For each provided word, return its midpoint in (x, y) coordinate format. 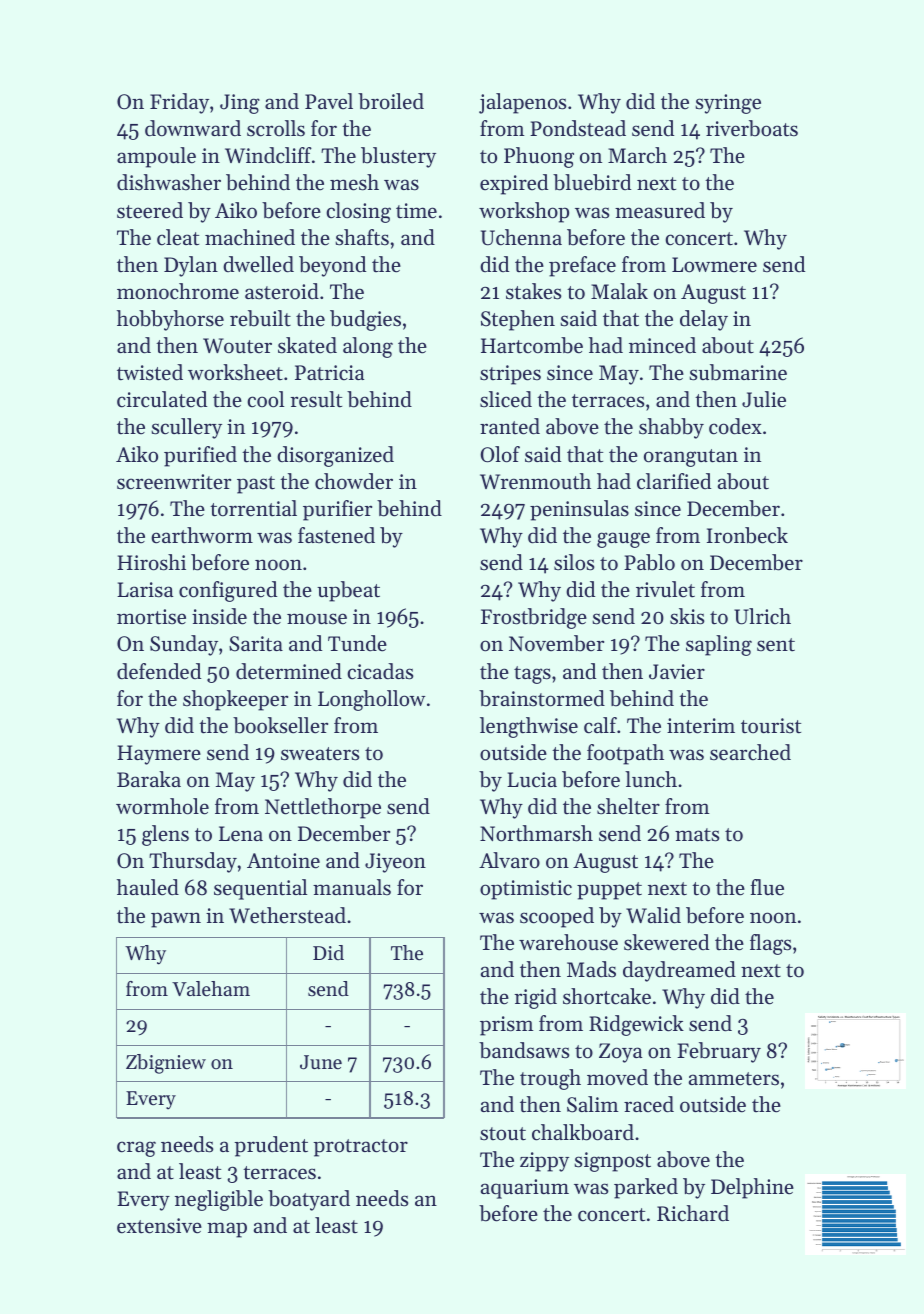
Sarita (256, 644)
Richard (693, 1213)
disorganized (335, 456)
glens (165, 835)
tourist (771, 726)
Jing (240, 104)
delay (704, 320)
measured (660, 210)
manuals (352, 887)
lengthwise (529, 727)
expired (514, 184)
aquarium (525, 1189)
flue (767, 887)
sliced (506, 399)
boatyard (309, 1200)
